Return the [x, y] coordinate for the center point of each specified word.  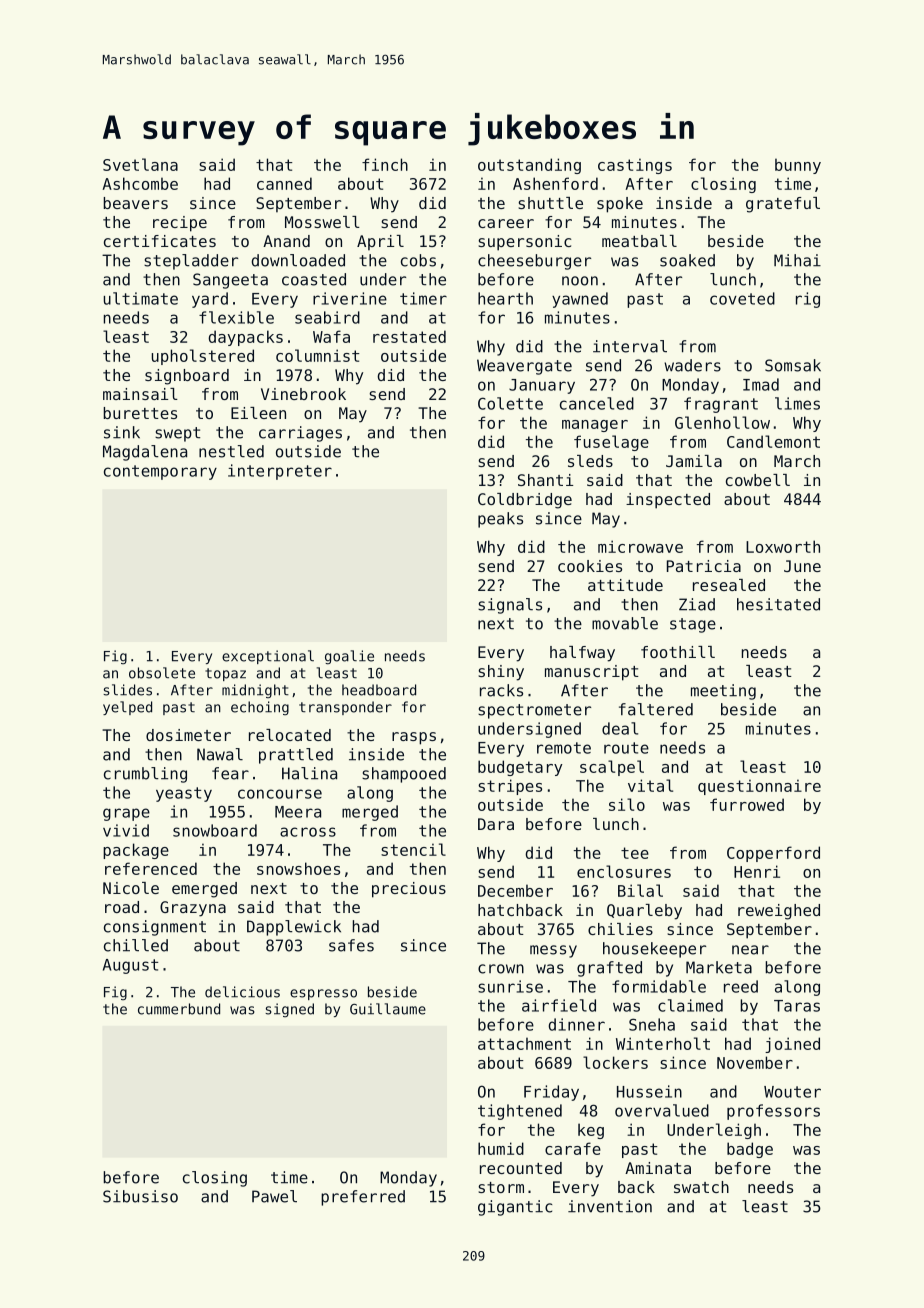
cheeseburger [534, 262]
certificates [160, 241]
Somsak [793, 365]
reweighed [779, 912]
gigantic [515, 1208]
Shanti [545, 480]
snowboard [215, 830]
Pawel [274, 1196]
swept [177, 434]
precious [409, 890]
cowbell [758, 480]
